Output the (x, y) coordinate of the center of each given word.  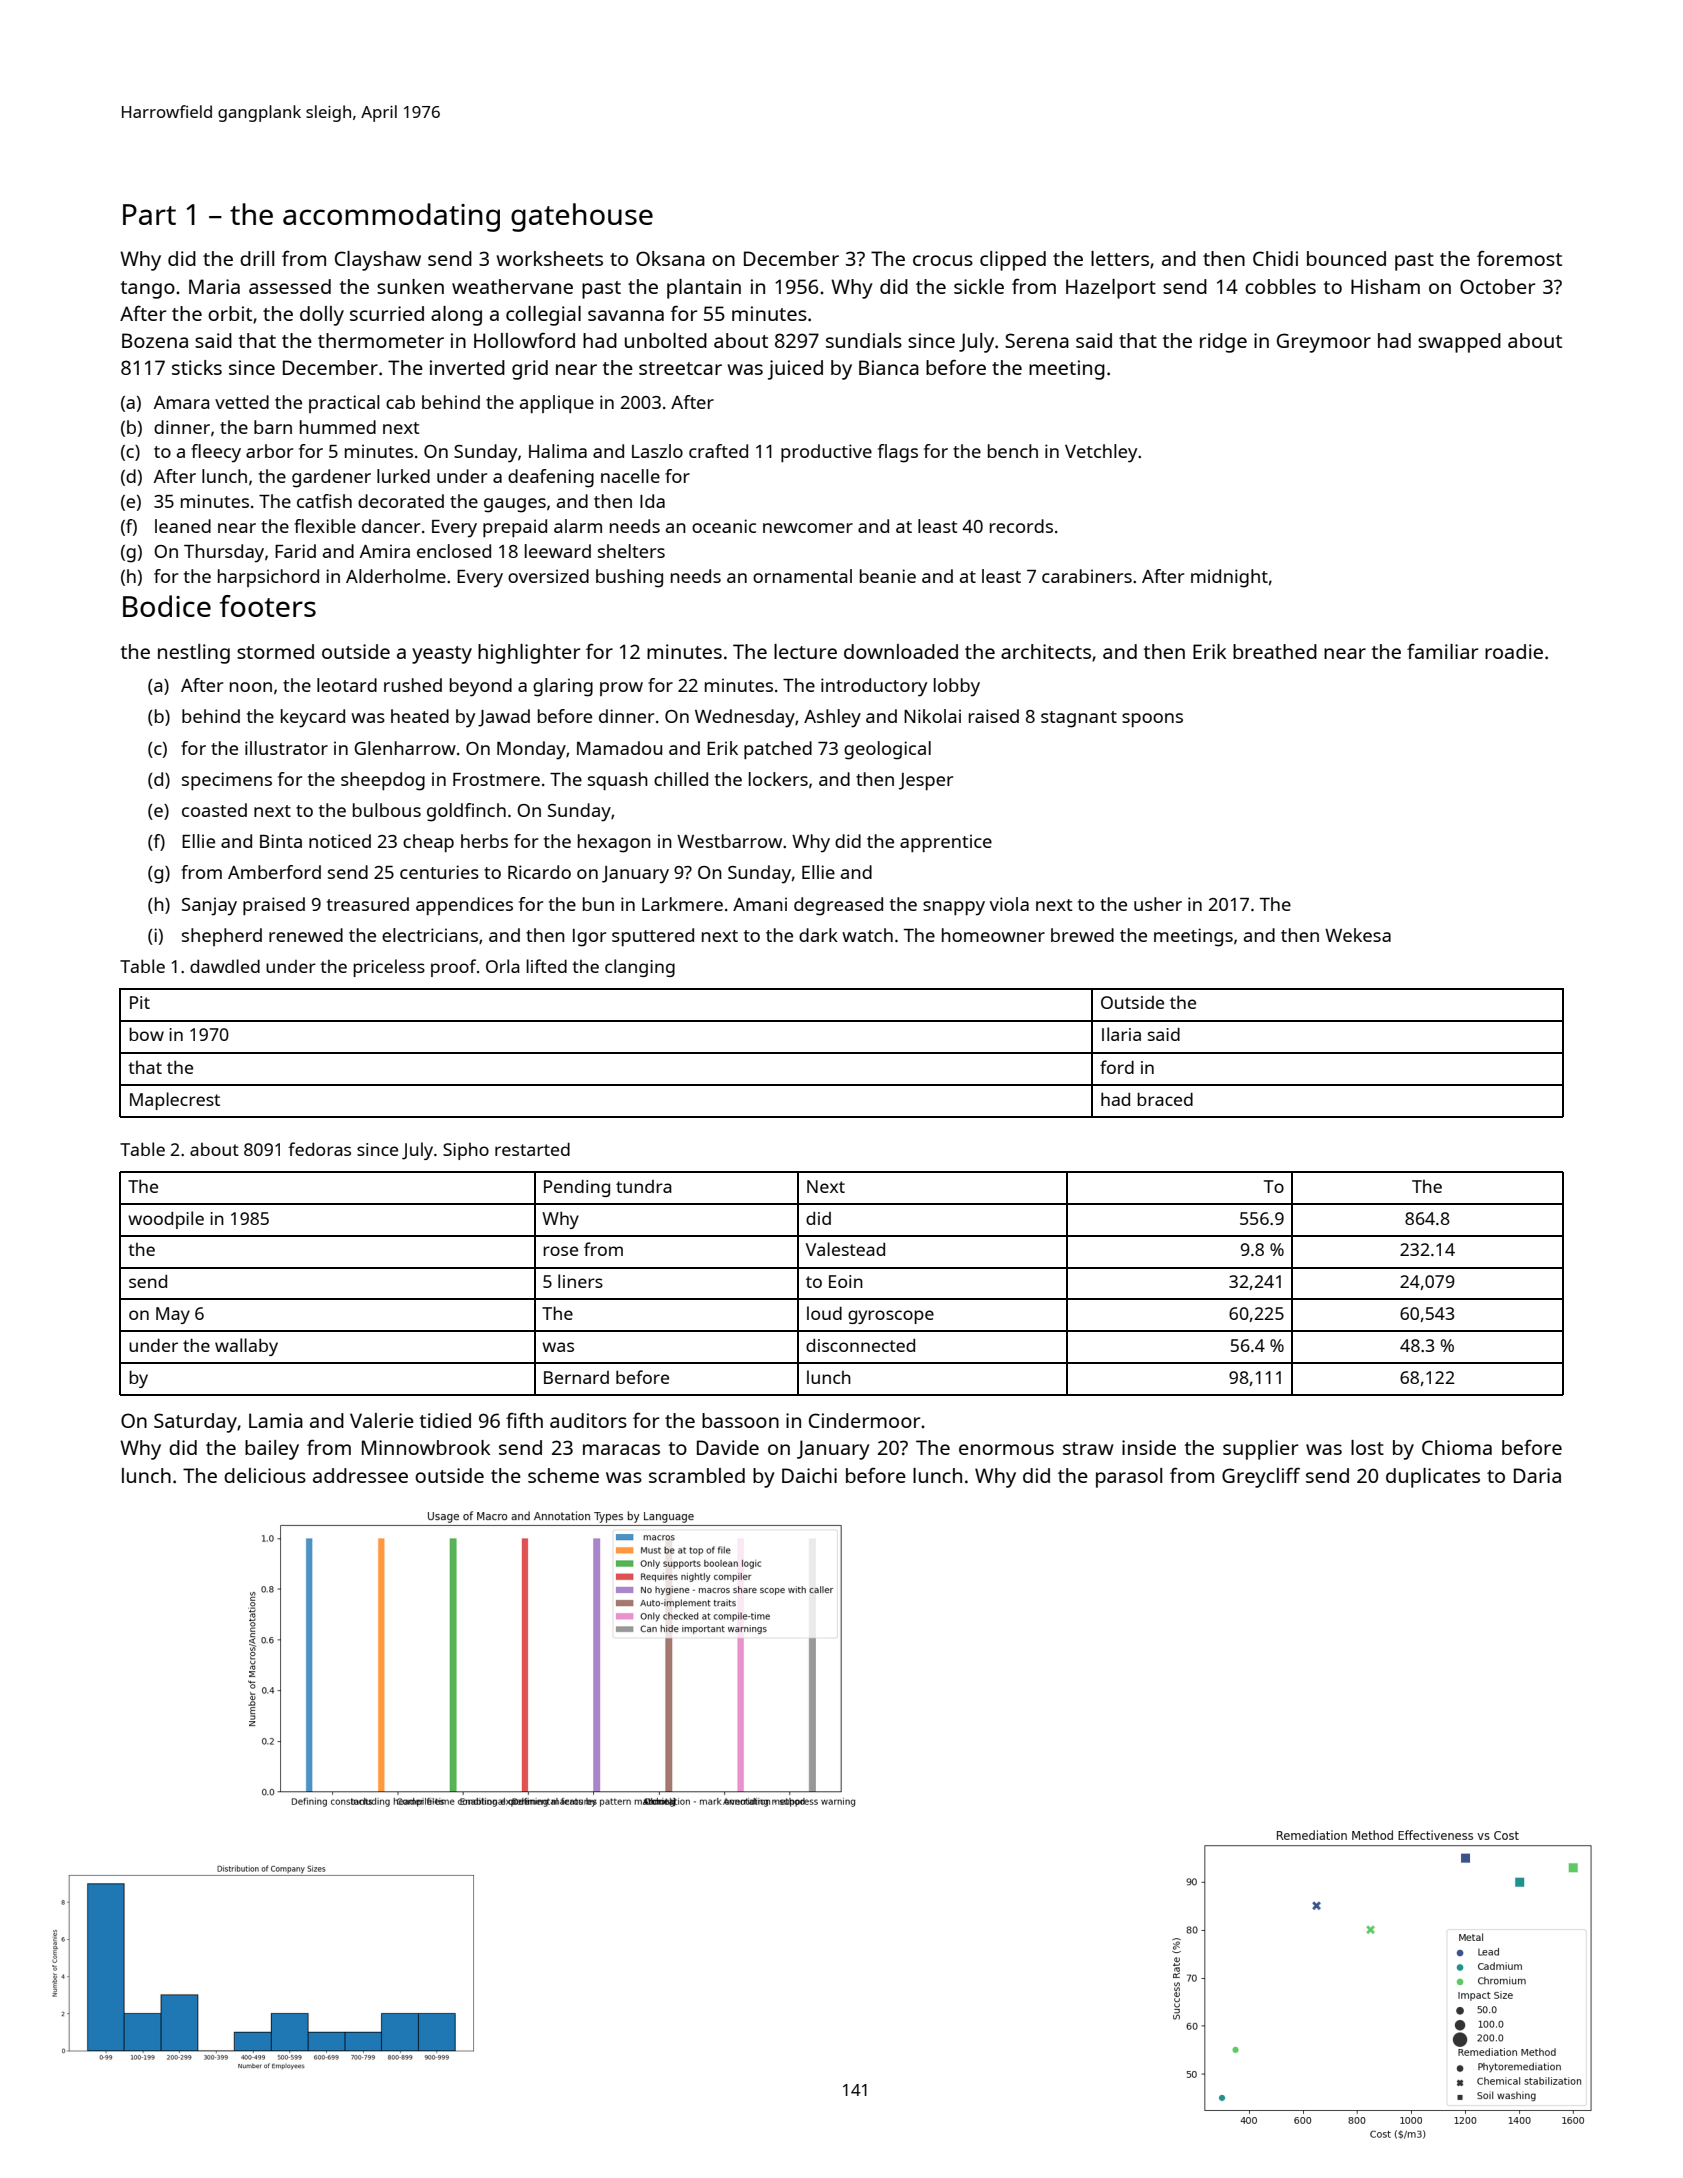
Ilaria (1121, 1034)
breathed (1275, 651)
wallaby (246, 1347)
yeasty (442, 655)
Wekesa (1358, 935)
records (1021, 526)
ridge (1223, 343)
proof (453, 968)
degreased (838, 906)
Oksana (670, 258)
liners (580, 1281)
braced (1165, 1099)
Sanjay (209, 906)
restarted (532, 1149)
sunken (410, 286)
